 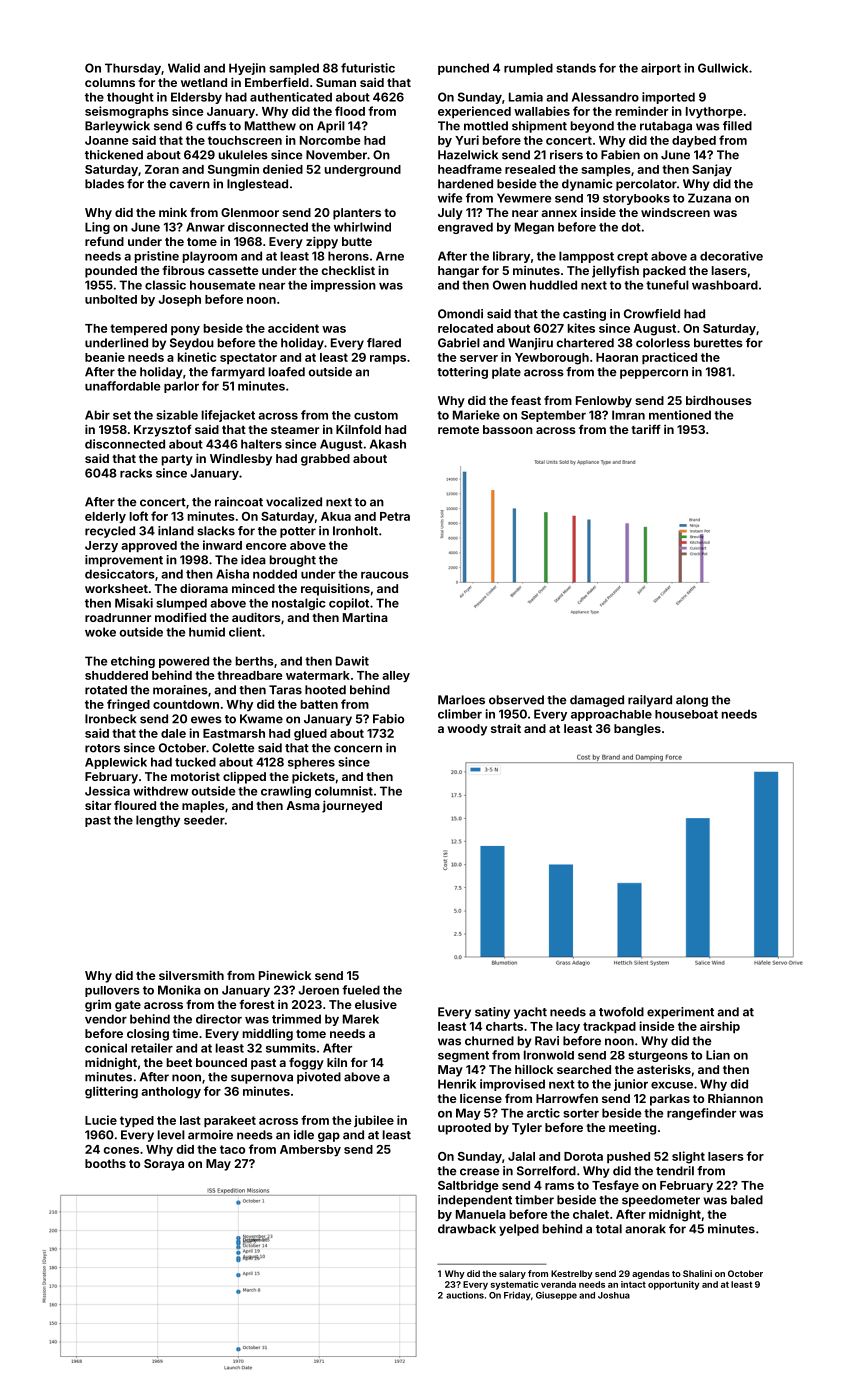 What do you see at coordinates (465, 1295) in the image?
I see `auctions` at bounding box center [465, 1295].
